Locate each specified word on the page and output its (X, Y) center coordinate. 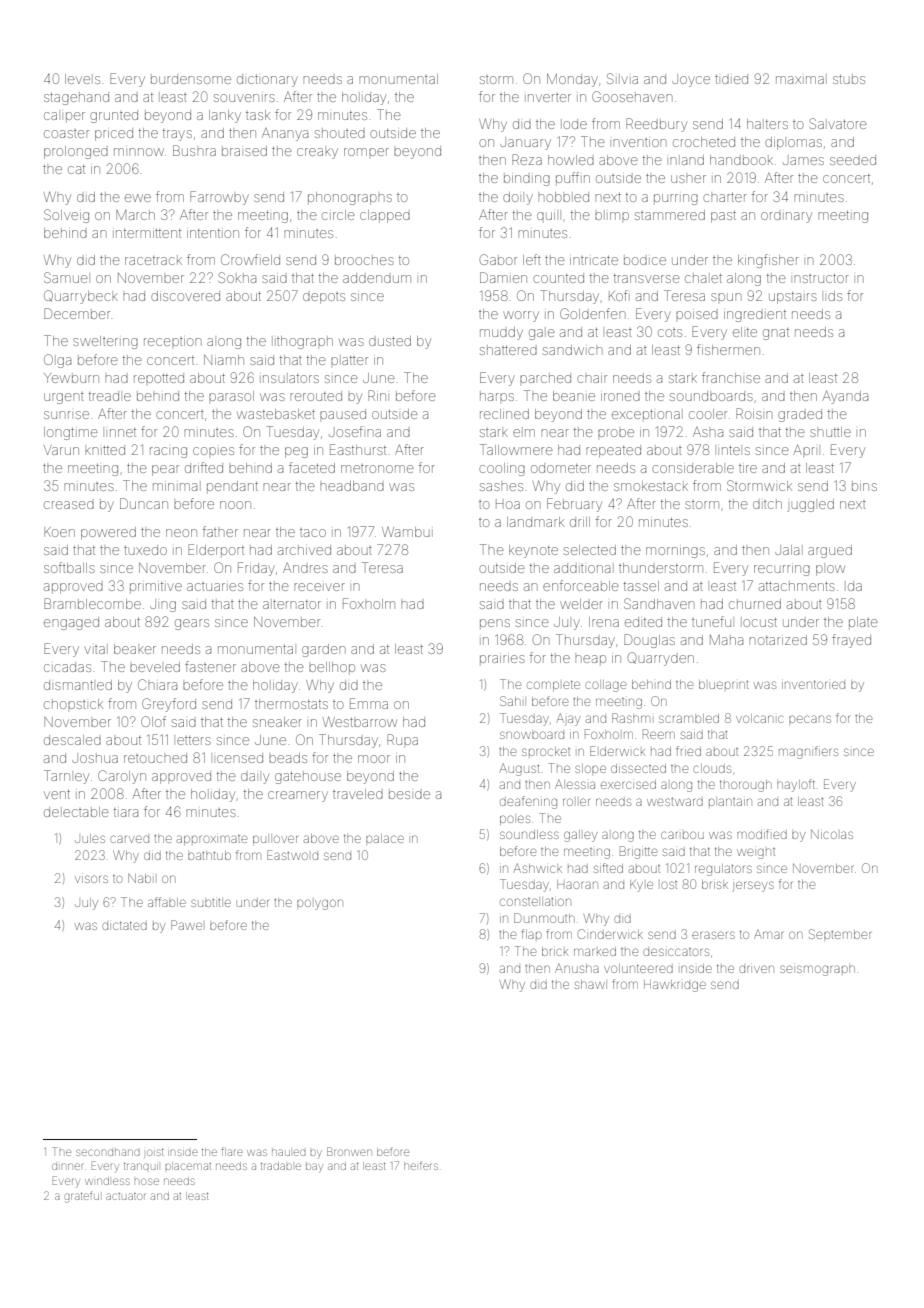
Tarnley (66, 777)
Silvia (622, 78)
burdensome (191, 79)
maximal (800, 80)
